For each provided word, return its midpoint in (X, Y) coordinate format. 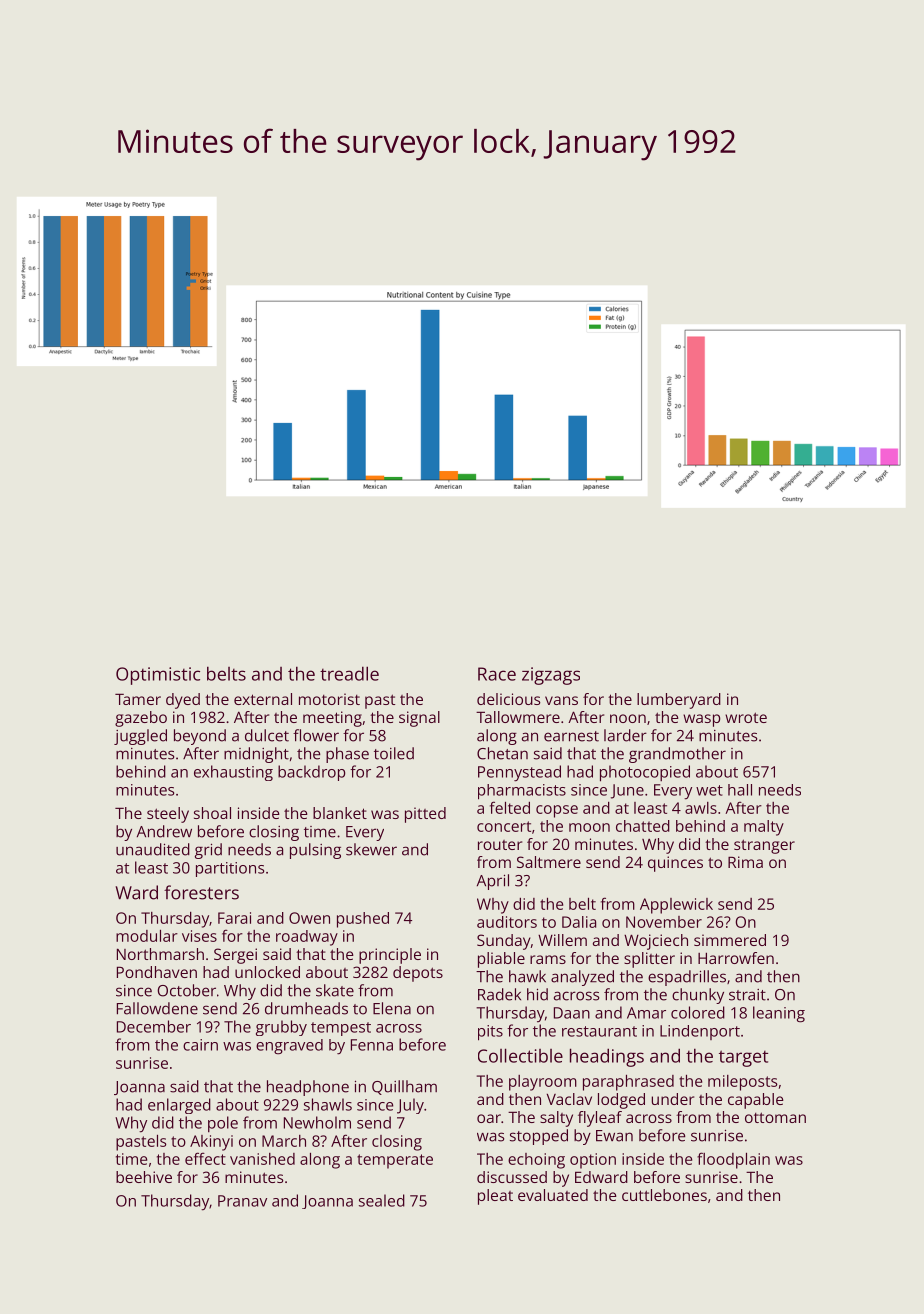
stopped (539, 1137)
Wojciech (656, 942)
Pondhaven (157, 972)
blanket (340, 813)
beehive (144, 1177)
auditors (507, 922)
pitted (425, 815)
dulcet (267, 735)
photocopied (645, 773)
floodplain (733, 1160)
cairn (200, 1045)
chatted (643, 826)
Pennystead (519, 773)
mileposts (743, 1083)
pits (490, 1033)
